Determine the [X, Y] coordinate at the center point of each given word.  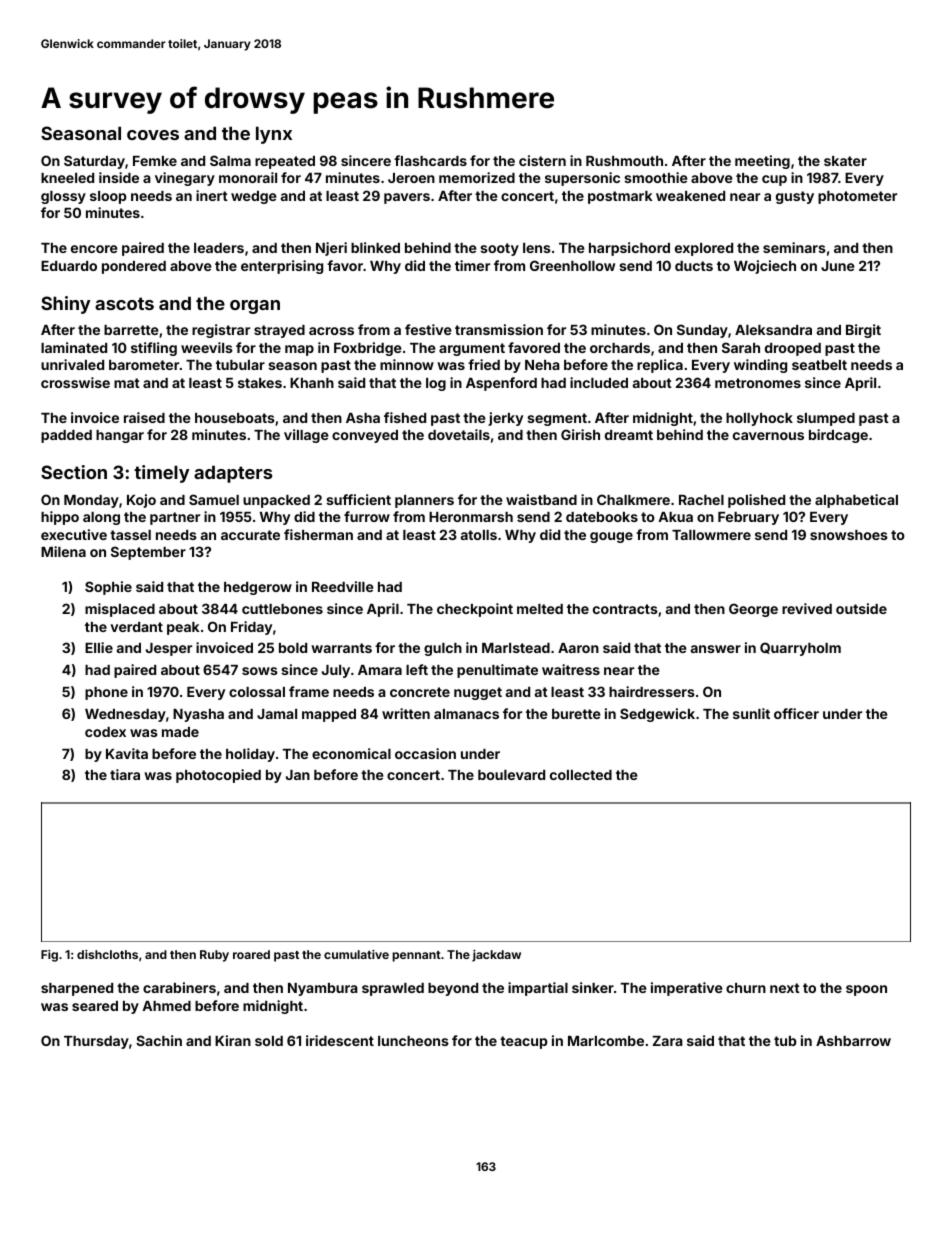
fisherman [318, 534]
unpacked [276, 501]
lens [537, 248]
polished [756, 501]
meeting [762, 162]
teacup [524, 1042]
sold [269, 1041]
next [785, 988]
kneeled [67, 178]
